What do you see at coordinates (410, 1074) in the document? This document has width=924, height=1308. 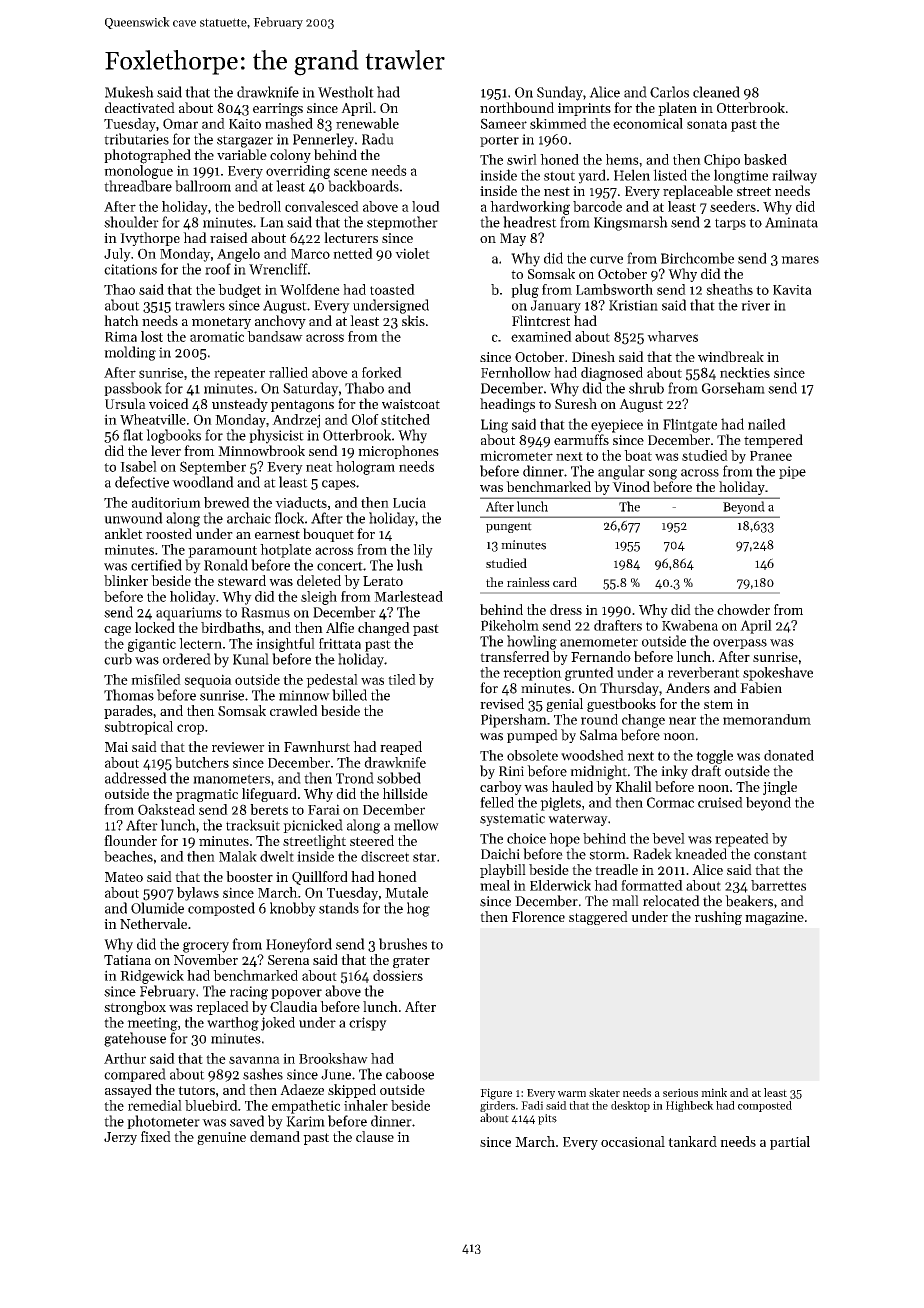 I see `caboose` at bounding box center [410, 1074].
